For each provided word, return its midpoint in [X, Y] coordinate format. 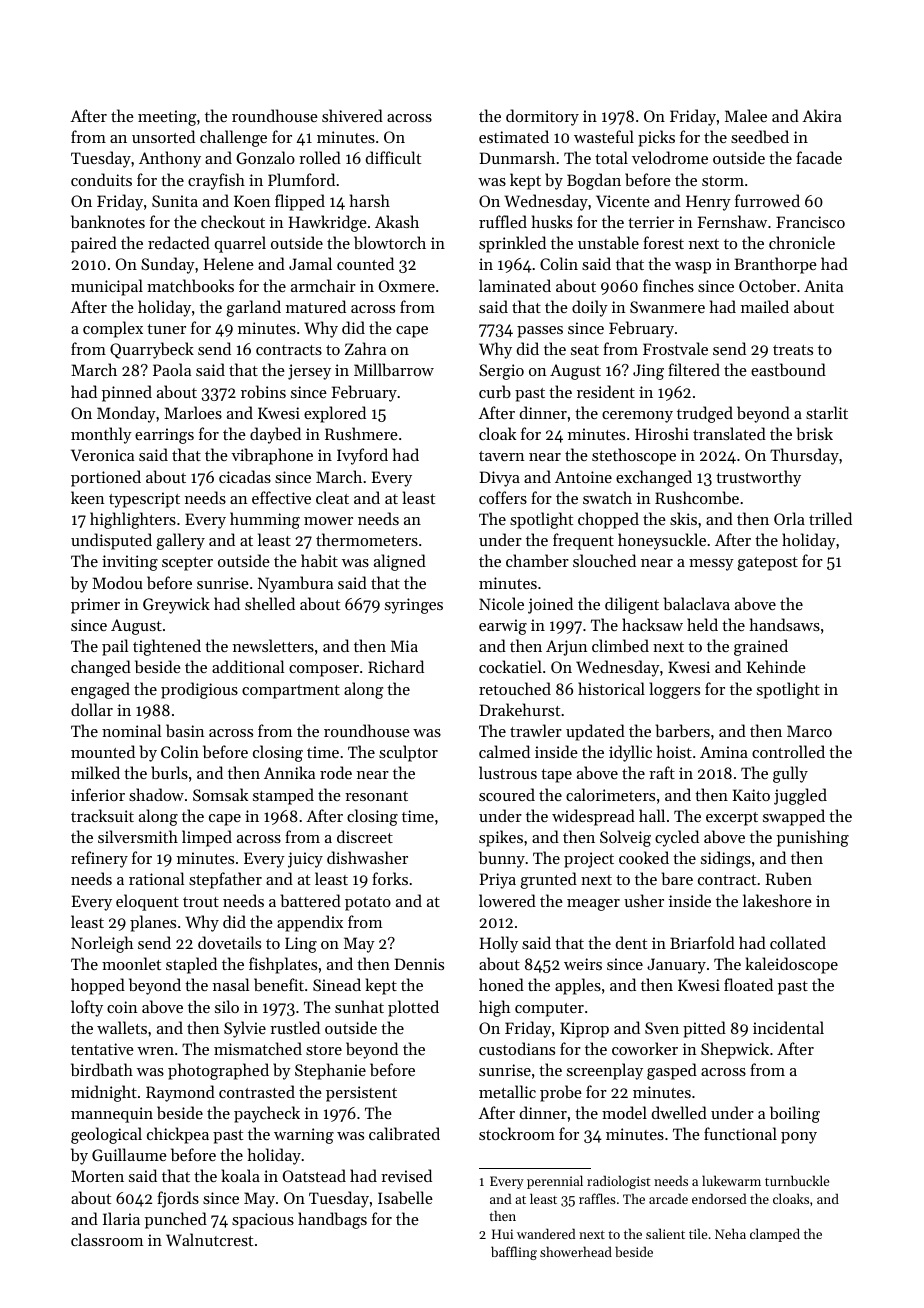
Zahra [365, 348]
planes [153, 923]
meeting [167, 118]
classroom [107, 1239]
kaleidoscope [791, 965]
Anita [823, 286]
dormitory [542, 117]
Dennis [419, 964]
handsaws [785, 624]
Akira [822, 115]
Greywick [176, 605]
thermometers [367, 539]
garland [254, 308]
